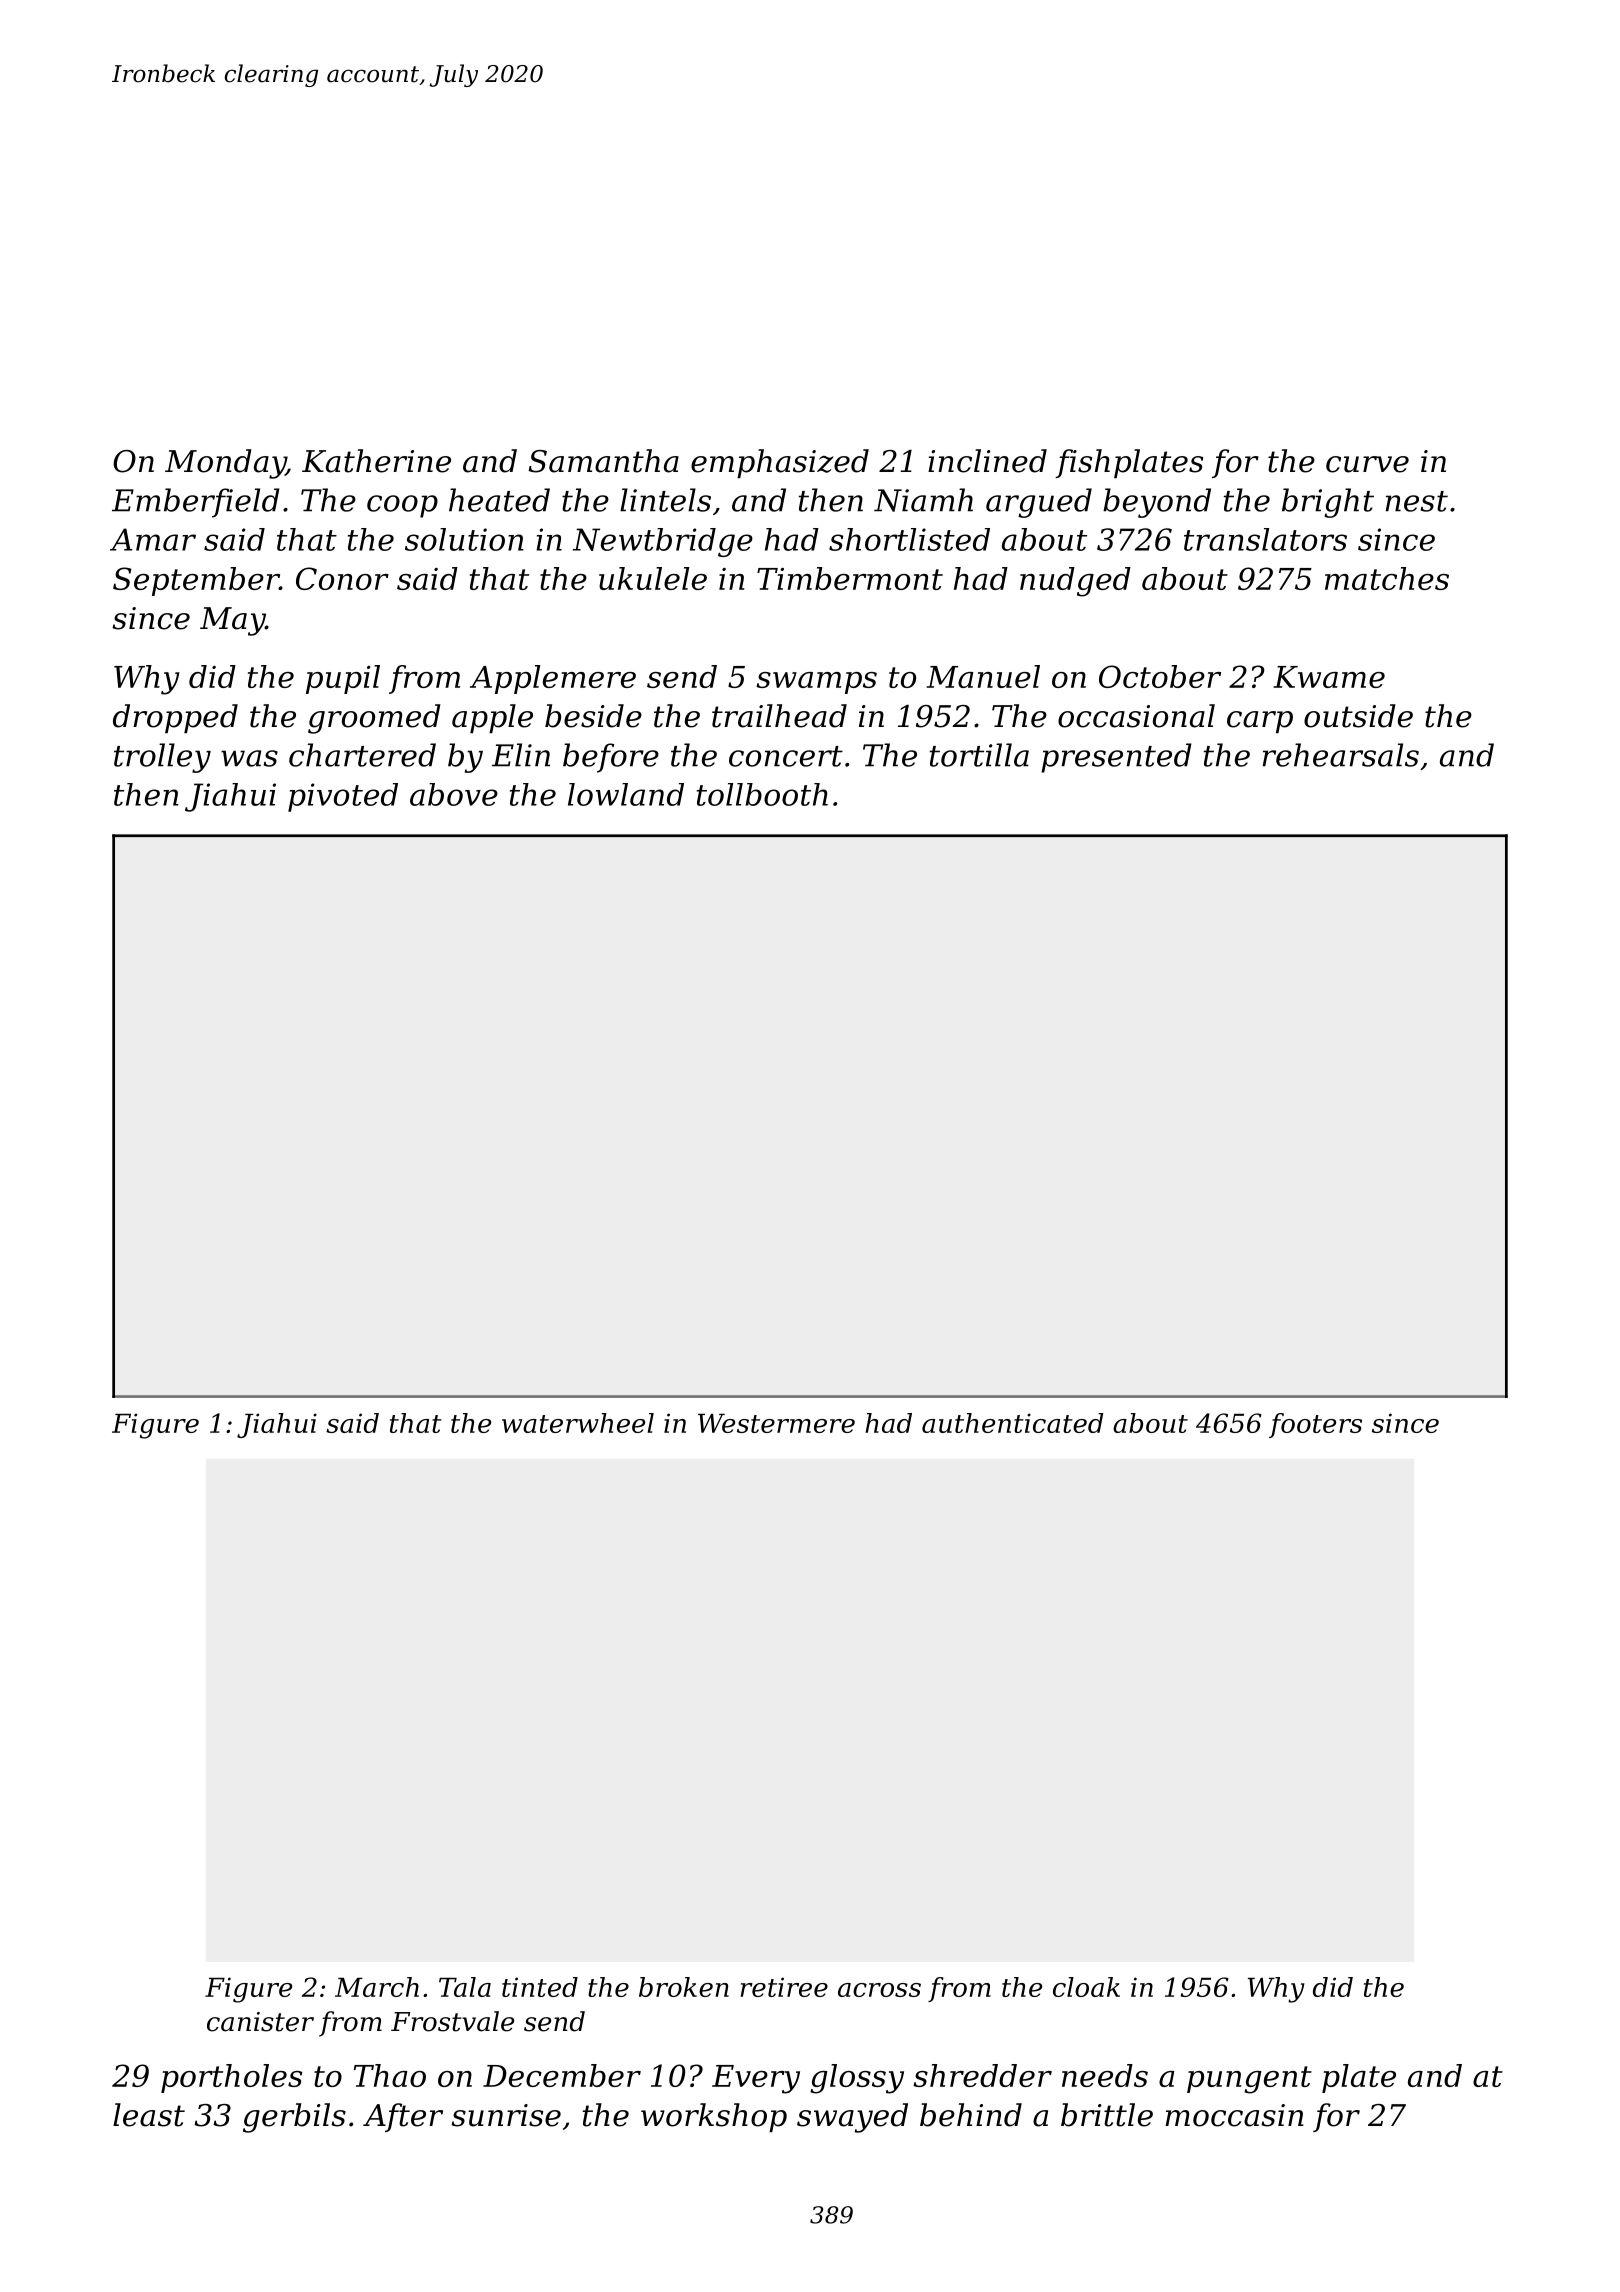 This screenshot has width=1620, height=2292. What do you see at coordinates (578, 1423) in the screenshot?
I see `waterwheel` at bounding box center [578, 1423].
